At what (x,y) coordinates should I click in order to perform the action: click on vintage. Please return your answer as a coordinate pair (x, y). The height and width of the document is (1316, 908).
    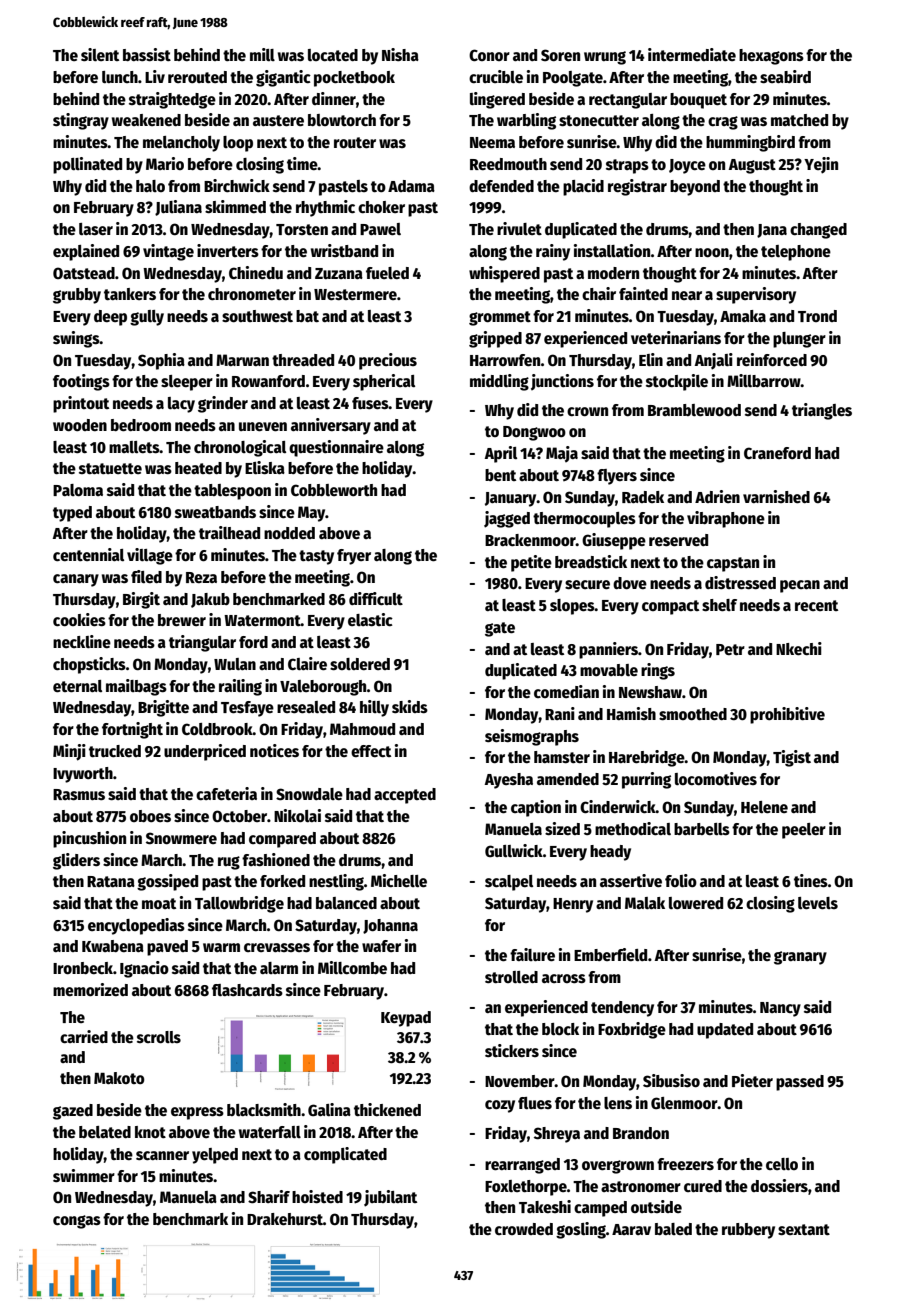
    Looking at the image, I should click on (168, 252).
